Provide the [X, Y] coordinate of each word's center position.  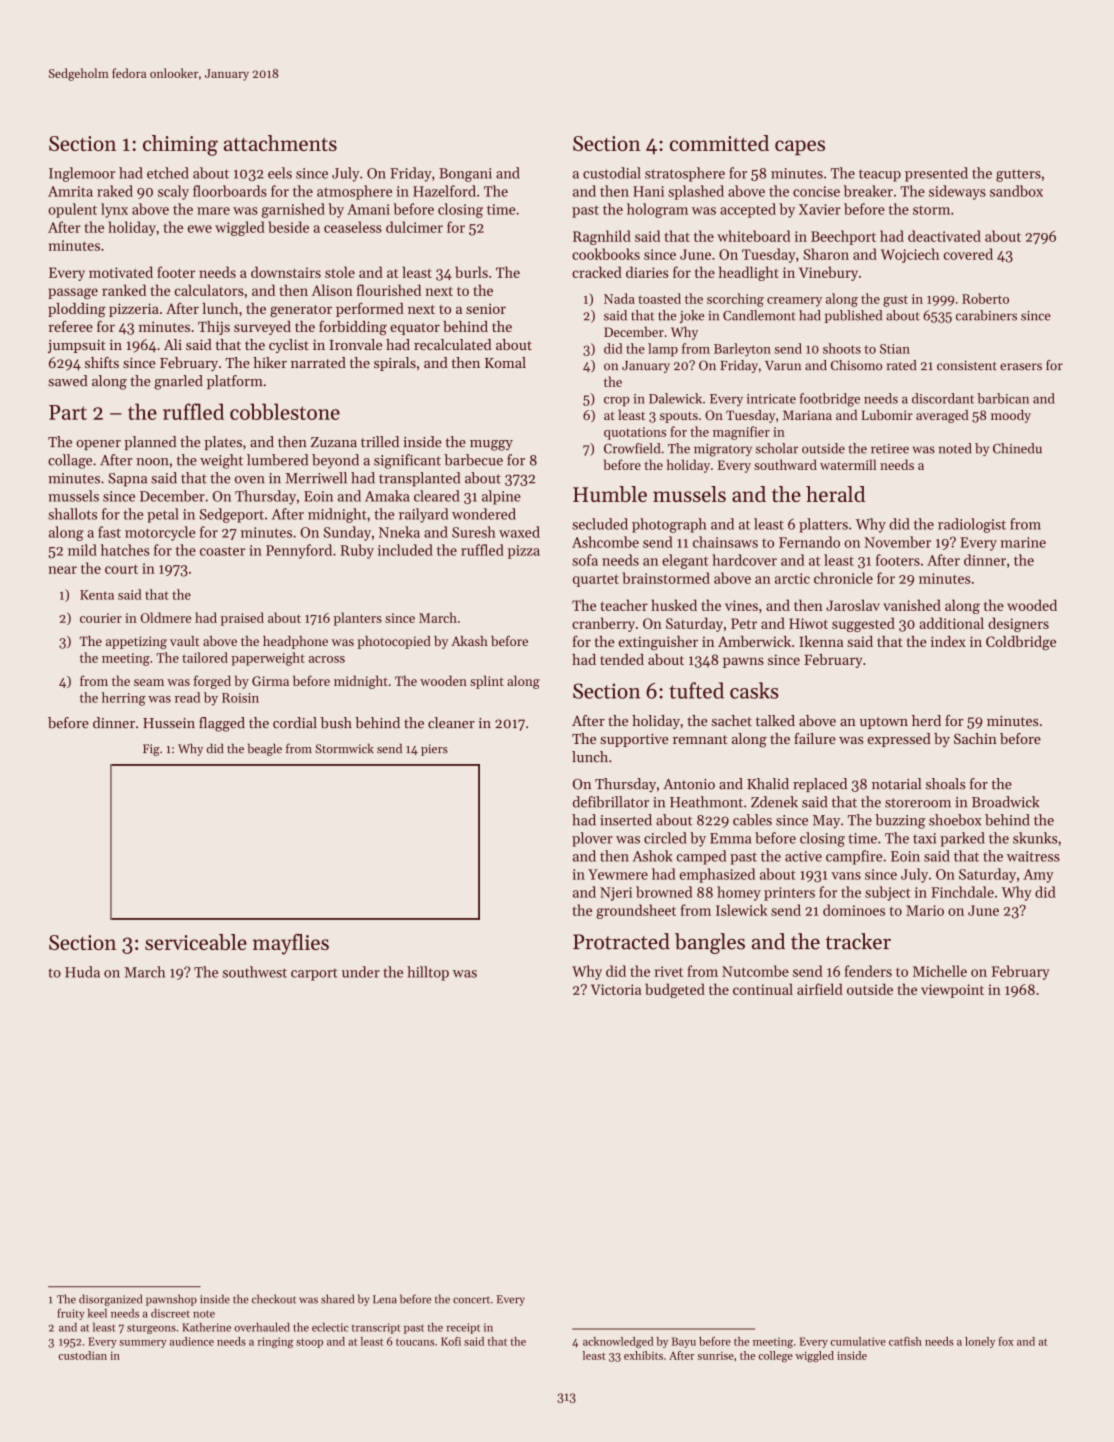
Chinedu [1017, 448]
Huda [82, 972]
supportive [634, 740]
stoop [309, 1343]
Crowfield [632, 448]
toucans [415, 1342]
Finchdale [962, 892]
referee [71, 326]
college [776, 1357]
